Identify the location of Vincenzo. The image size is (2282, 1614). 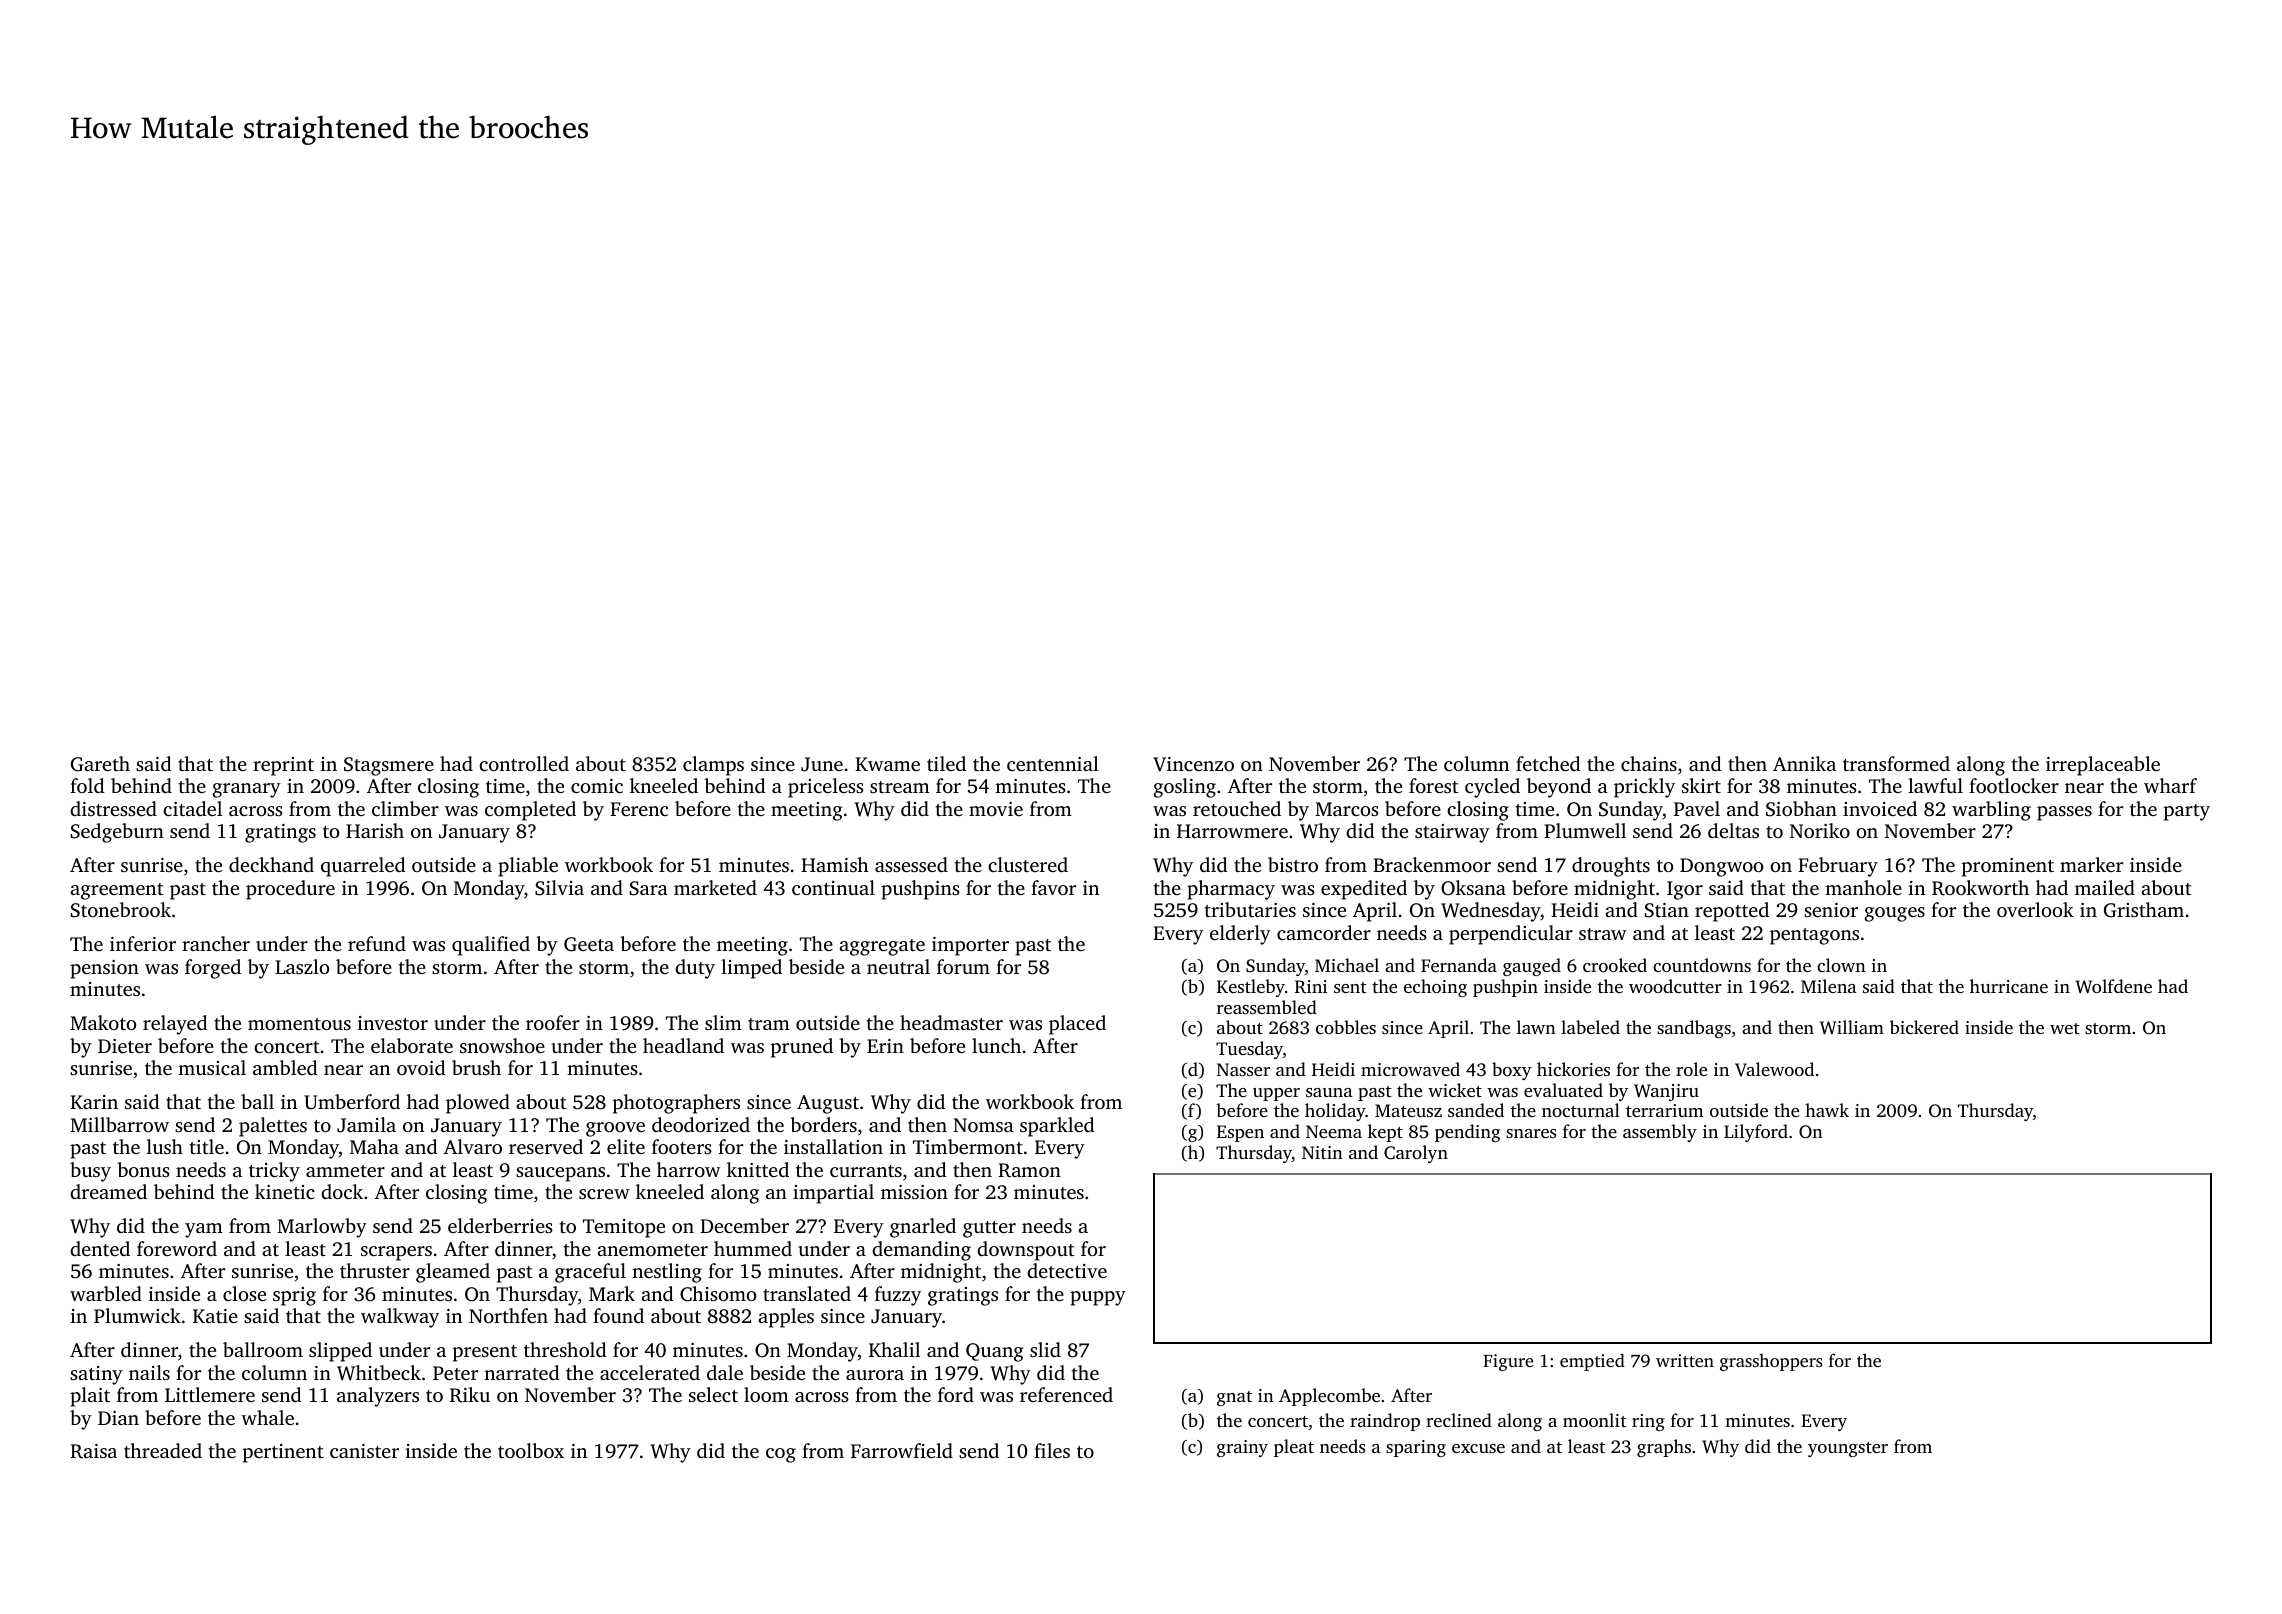
(1193, 764).
